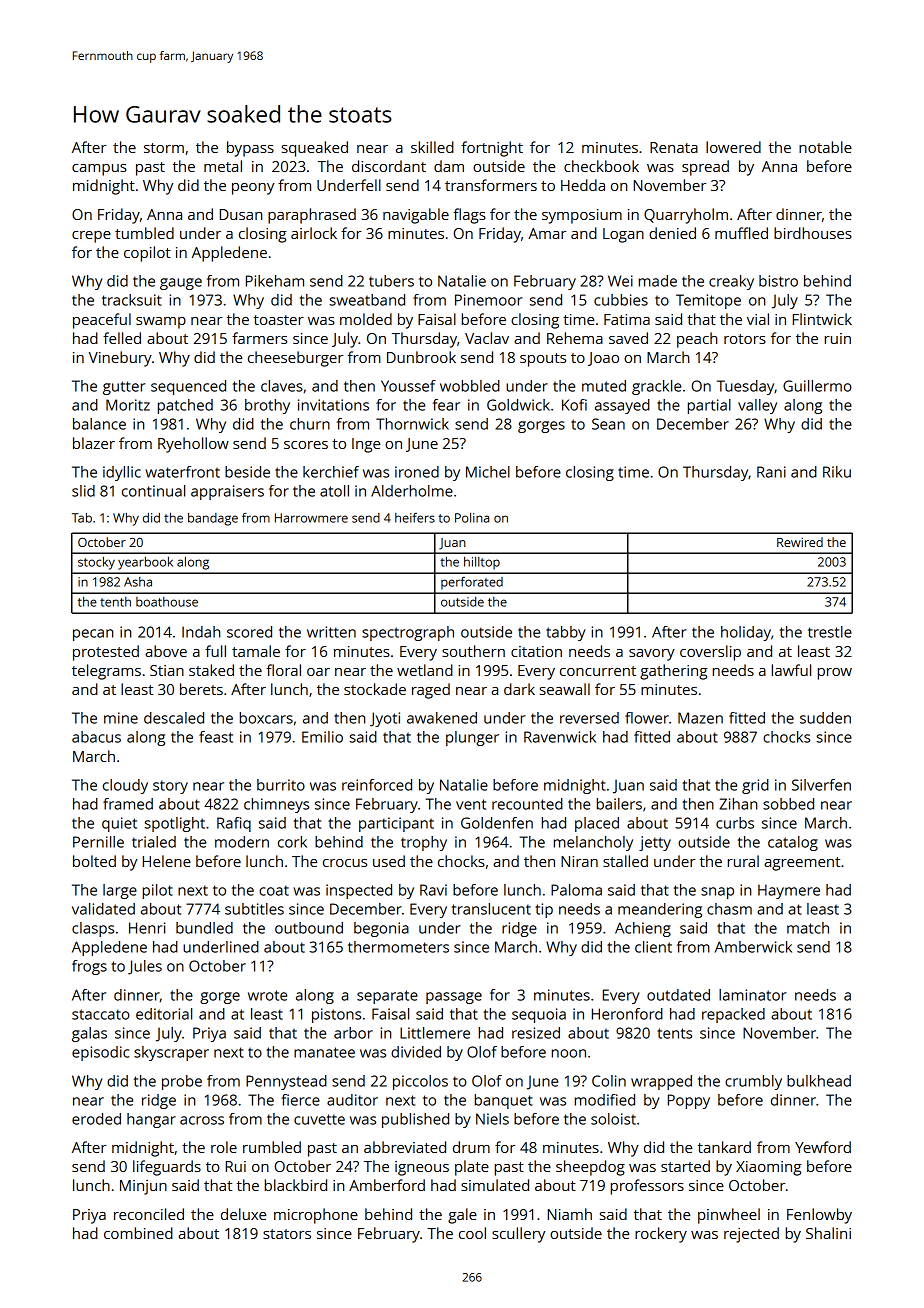  I want to click on banquet, so click(504, 1101).
